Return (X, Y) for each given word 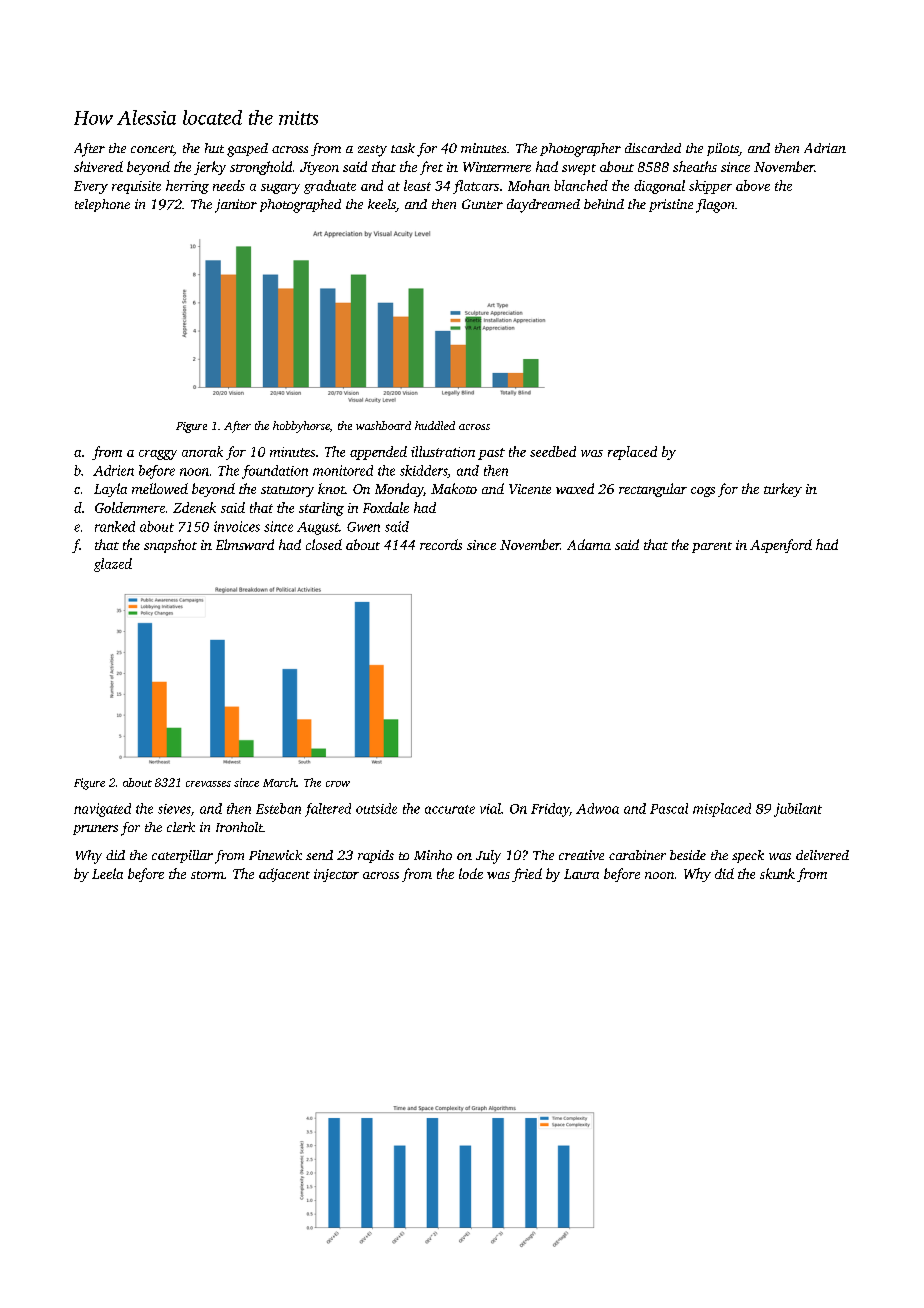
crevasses (208, 784)
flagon (715, 206)
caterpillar (182, 856)
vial (490, 808)
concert (152, 150)
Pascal (669, 808)
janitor (236, 206)
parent (712, 547)
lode (471, 873)
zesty (372, 151)
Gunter (482, 204)
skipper (710, 187)
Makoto (454, 488)
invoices (237, 526)
